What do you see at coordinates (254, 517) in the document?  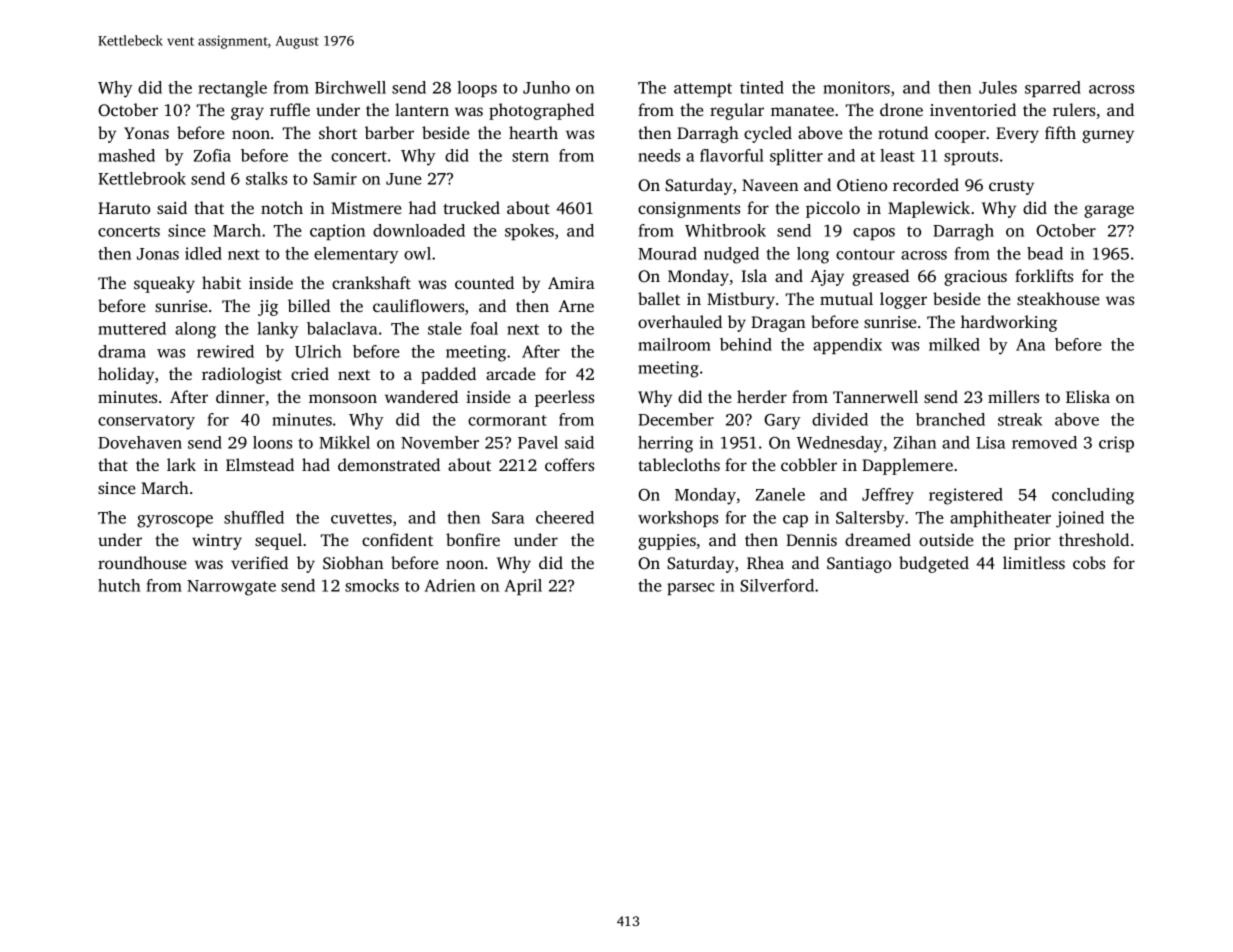 I see `shuffled` at bounding box center [254, 517].
